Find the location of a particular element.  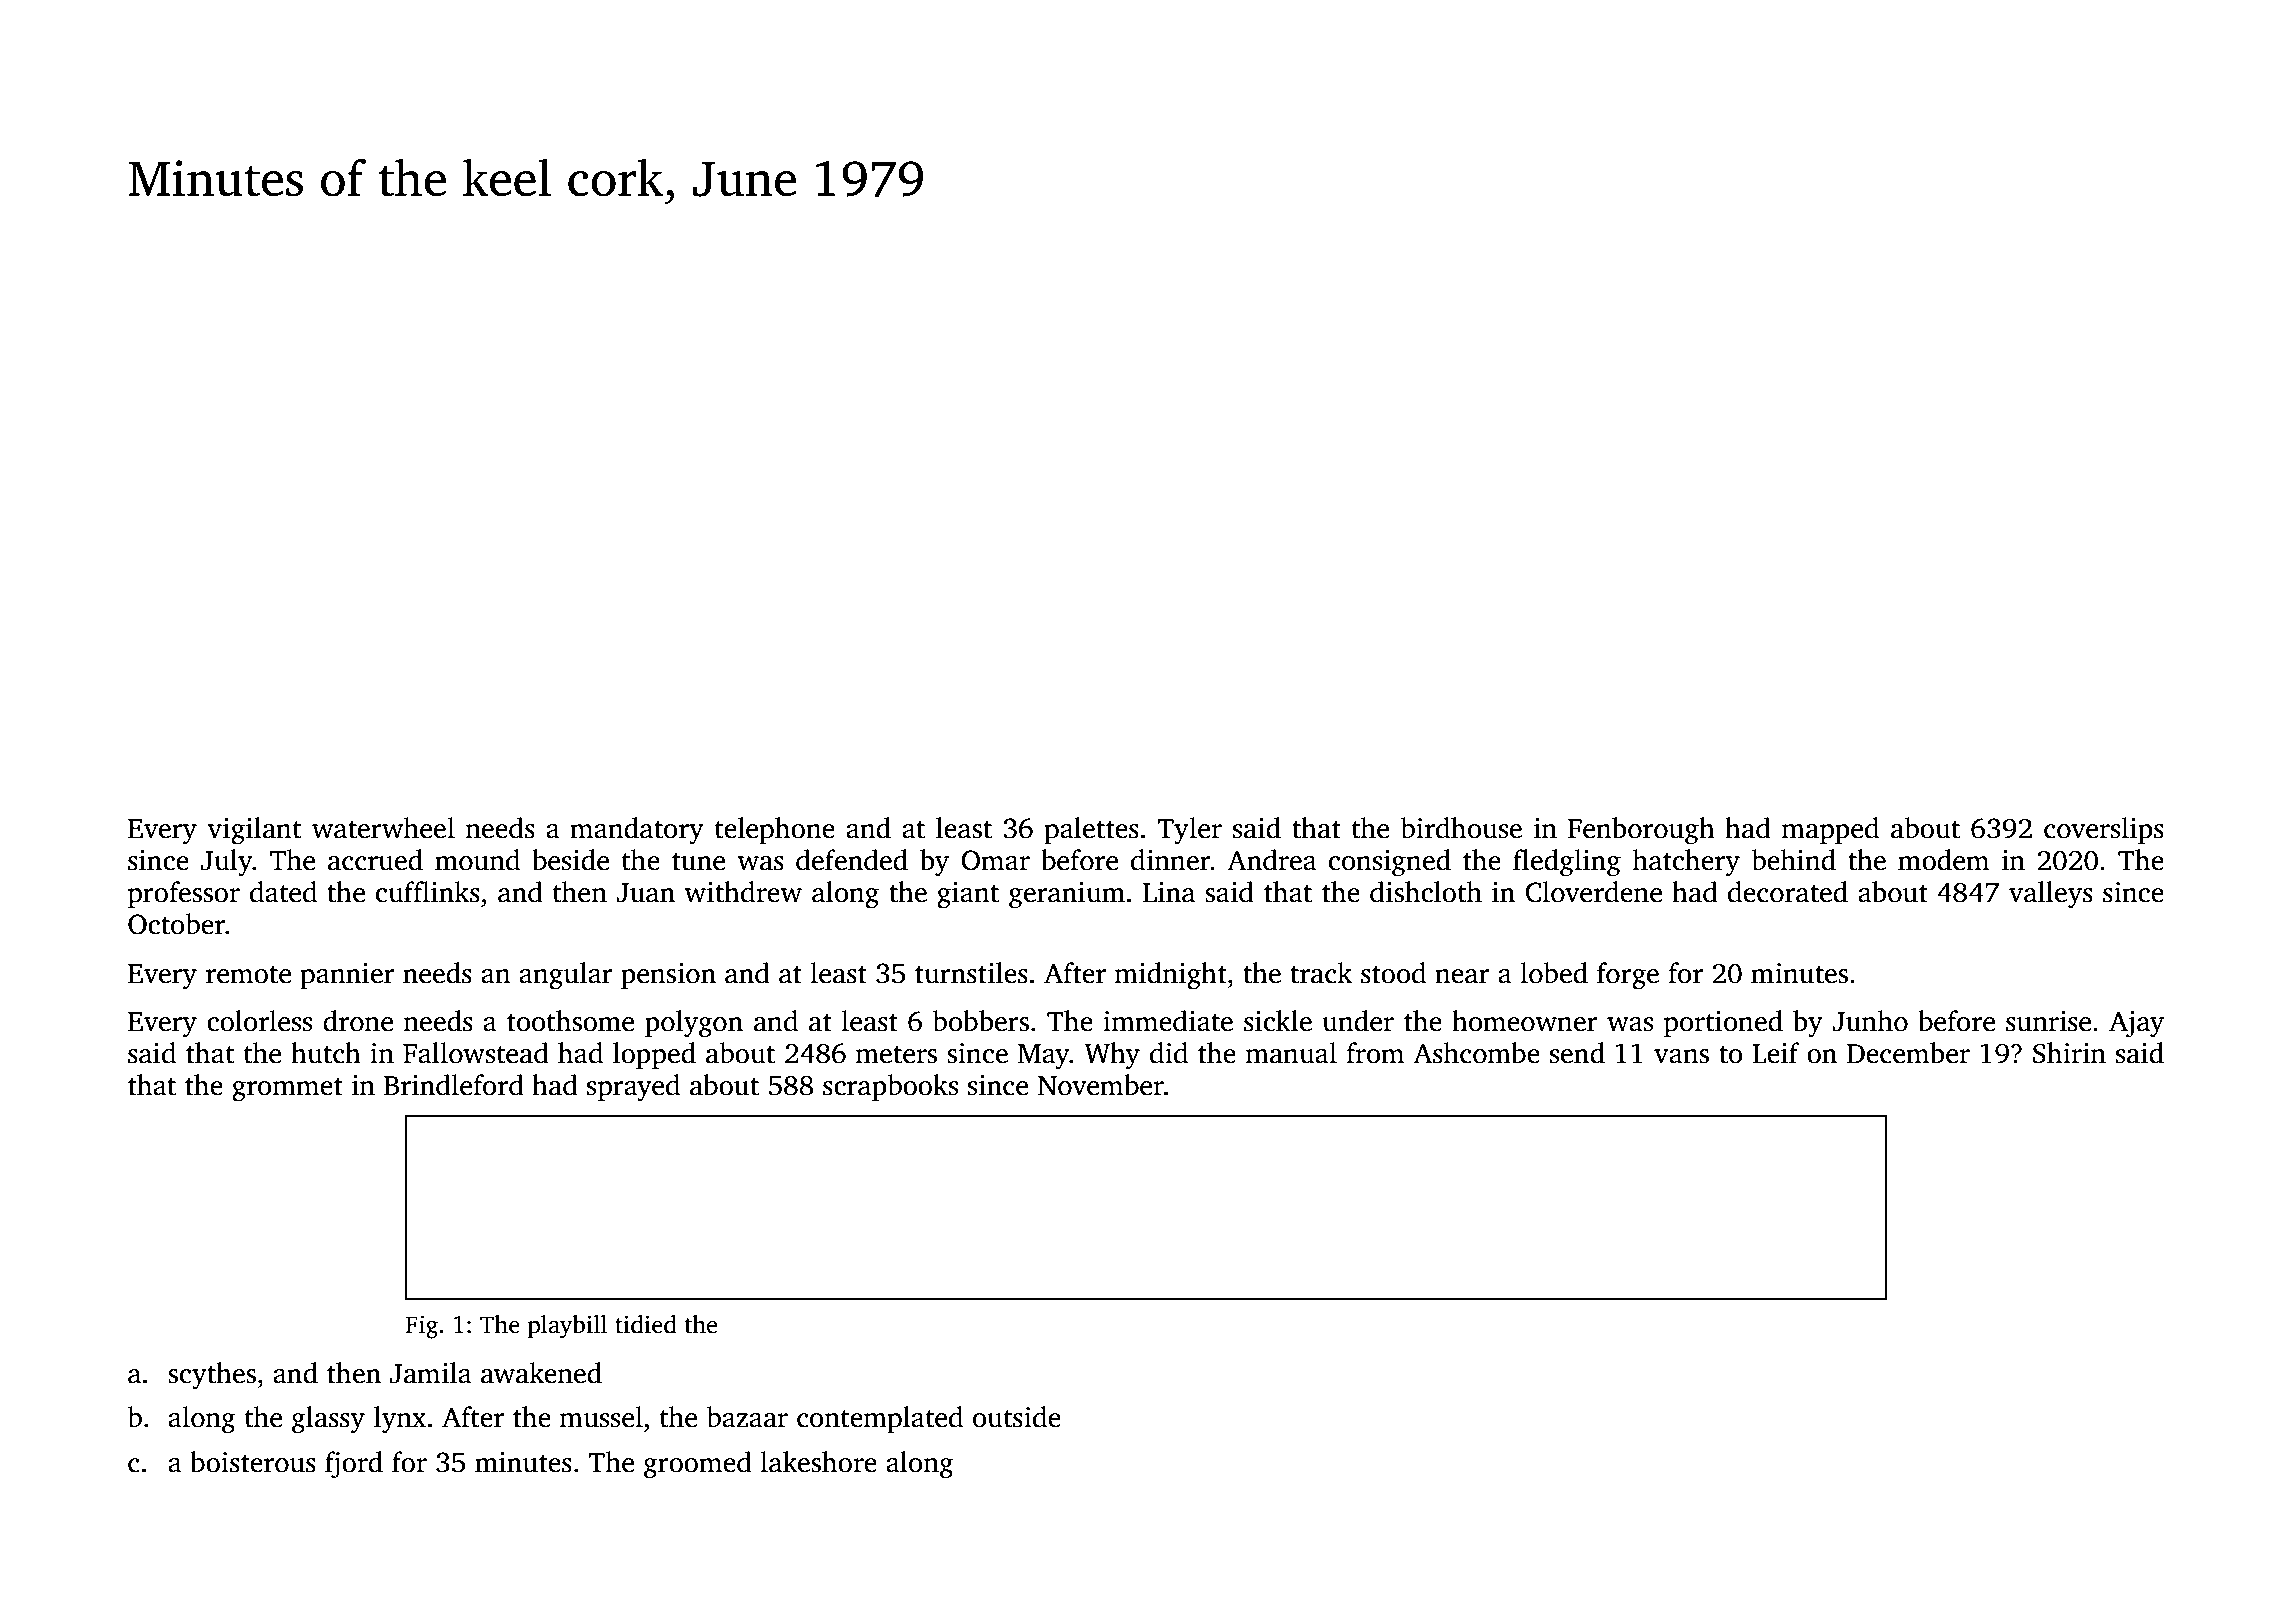

birdhouse is located at coordinates (1461, 828).
